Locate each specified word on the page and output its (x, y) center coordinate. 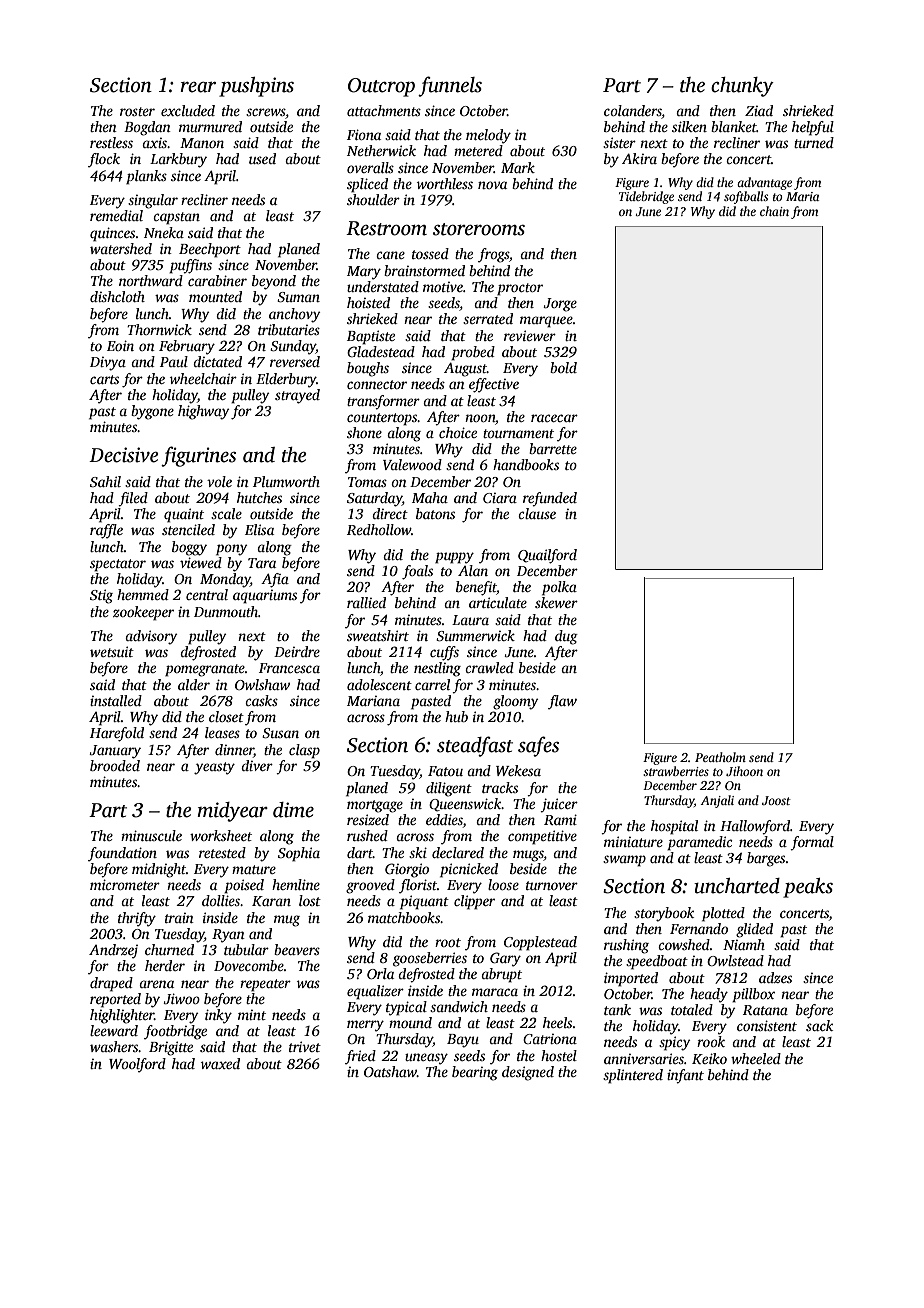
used (262, 158)
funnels (450, 86)
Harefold (117, 734)
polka (559, 588)
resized (368, 819)
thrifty (137, 919)
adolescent (379, 684)
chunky (742, 87)
